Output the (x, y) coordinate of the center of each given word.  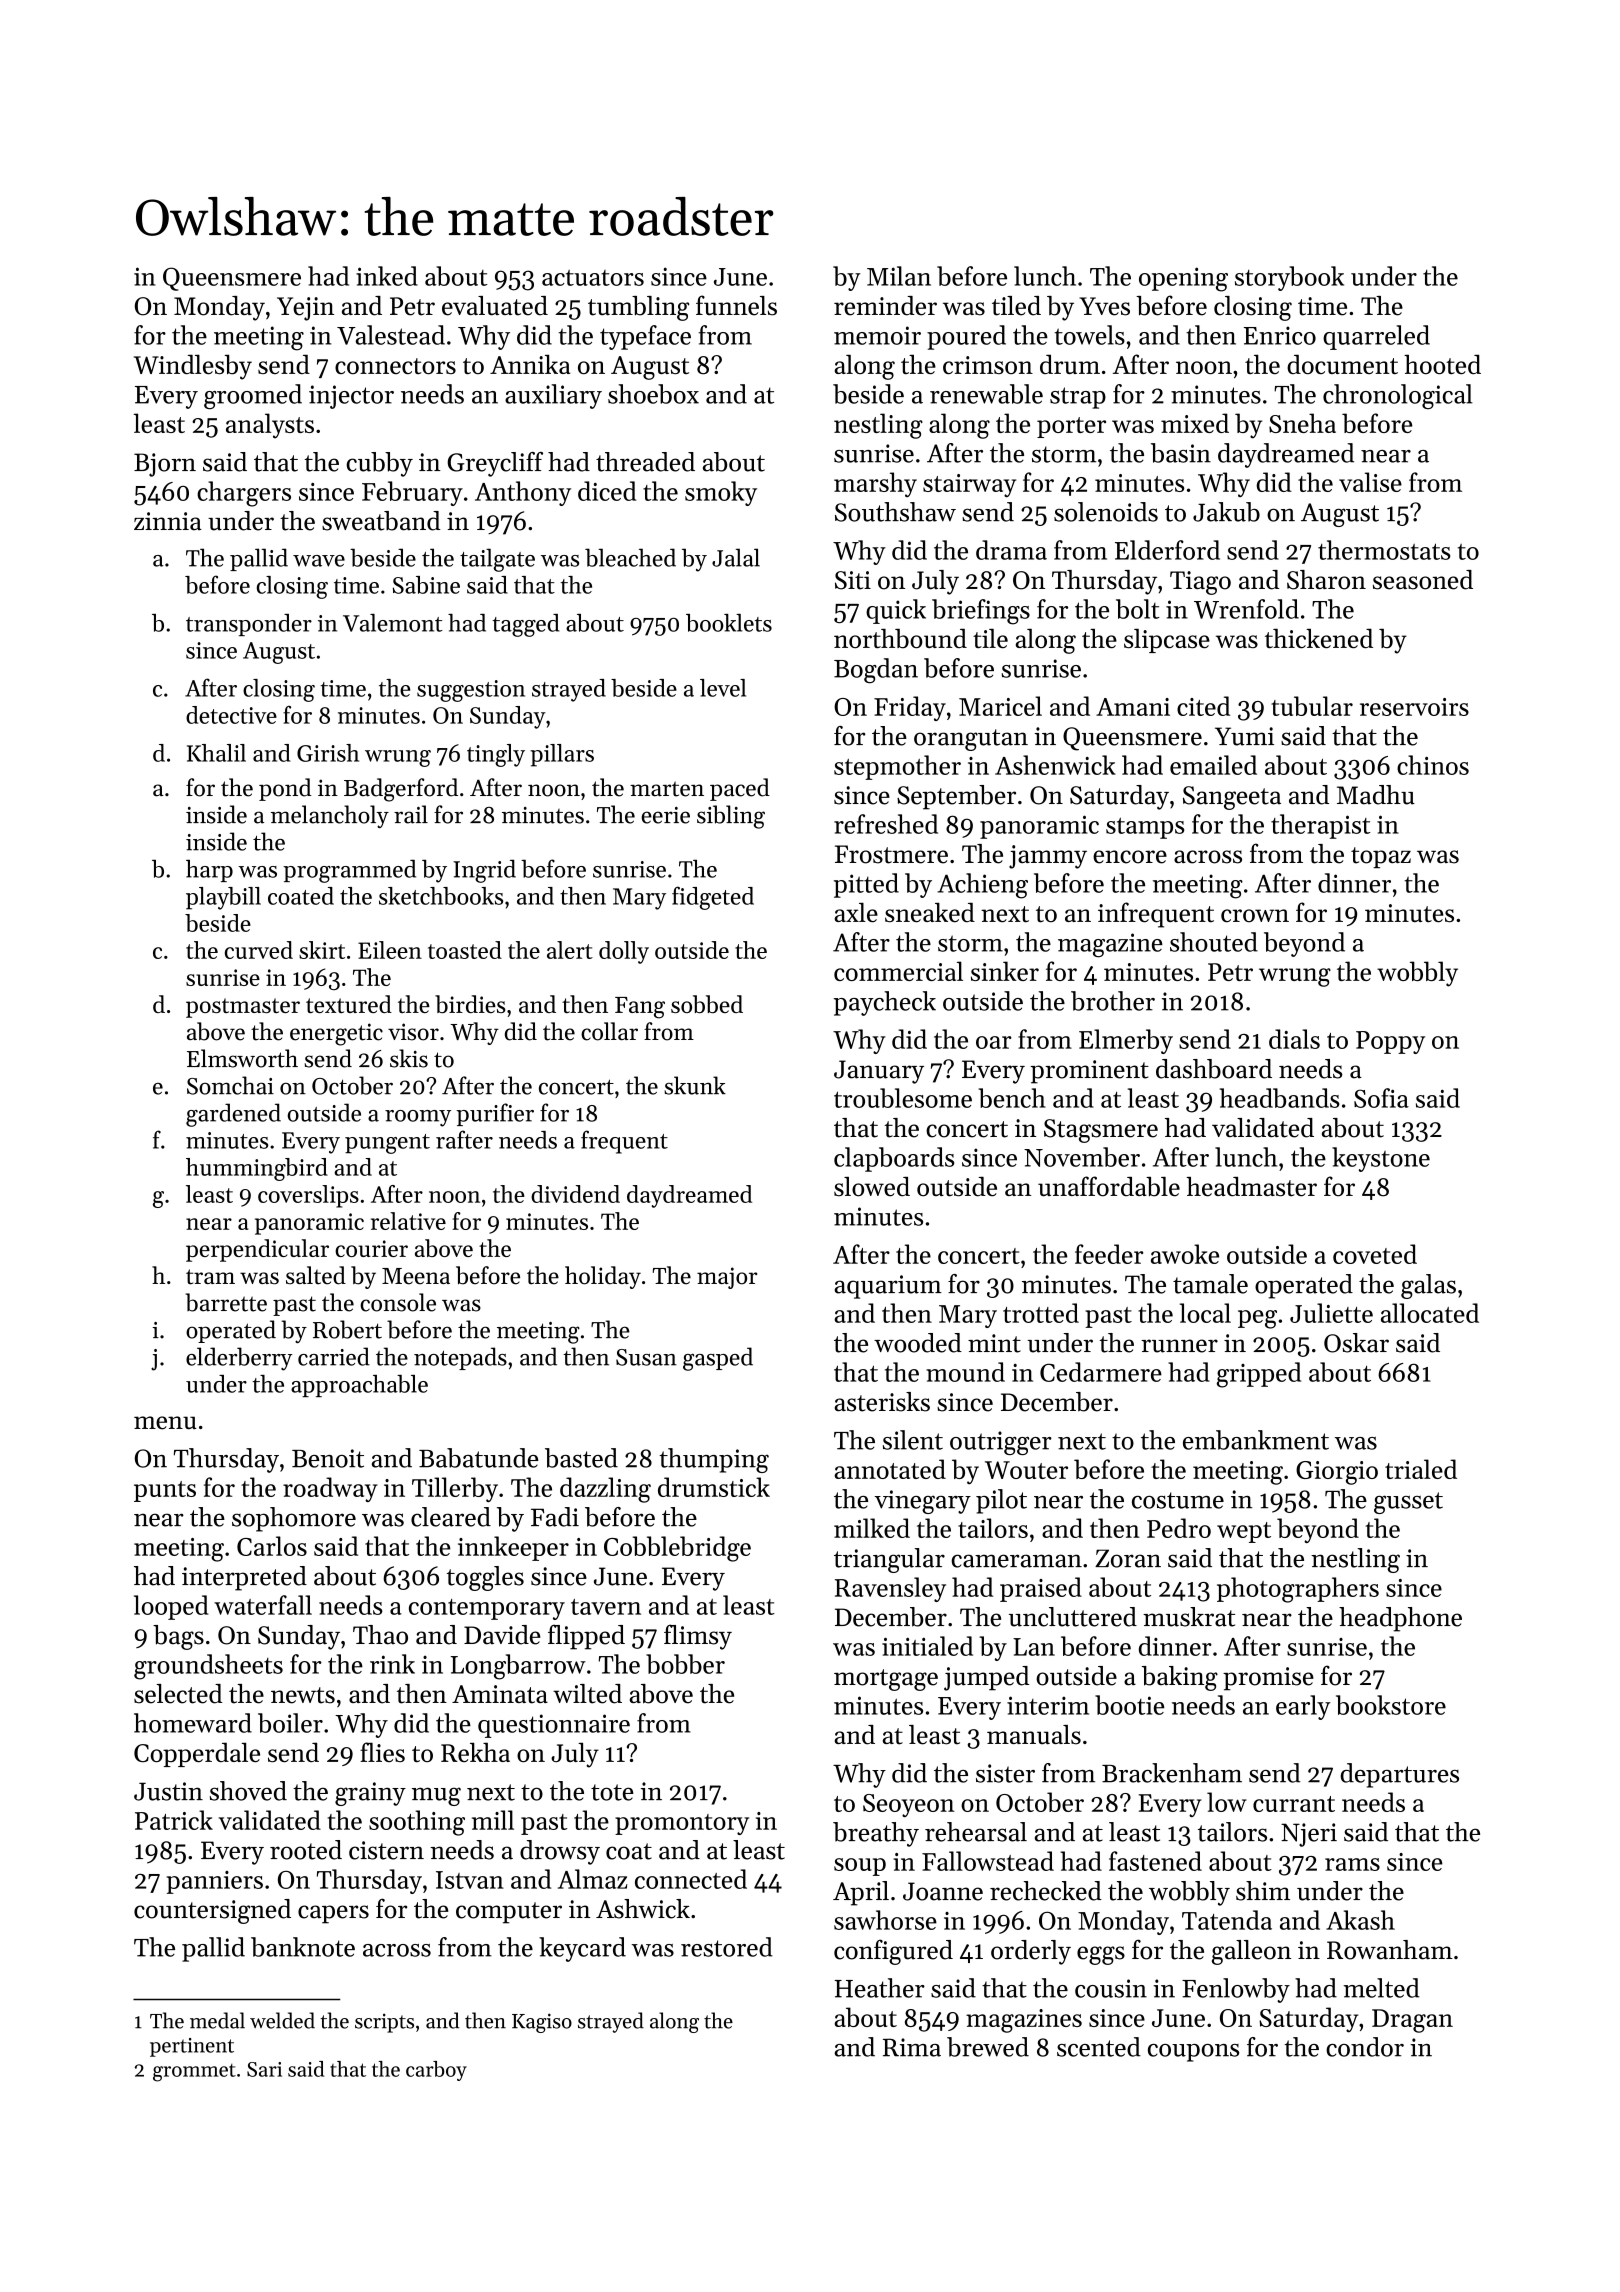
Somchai (230, 1085)
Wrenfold (1246, 609)
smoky (721, 493)
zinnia (168, 521)
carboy (436, 2071)
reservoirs (1414, 707)
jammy (1048, 857)
